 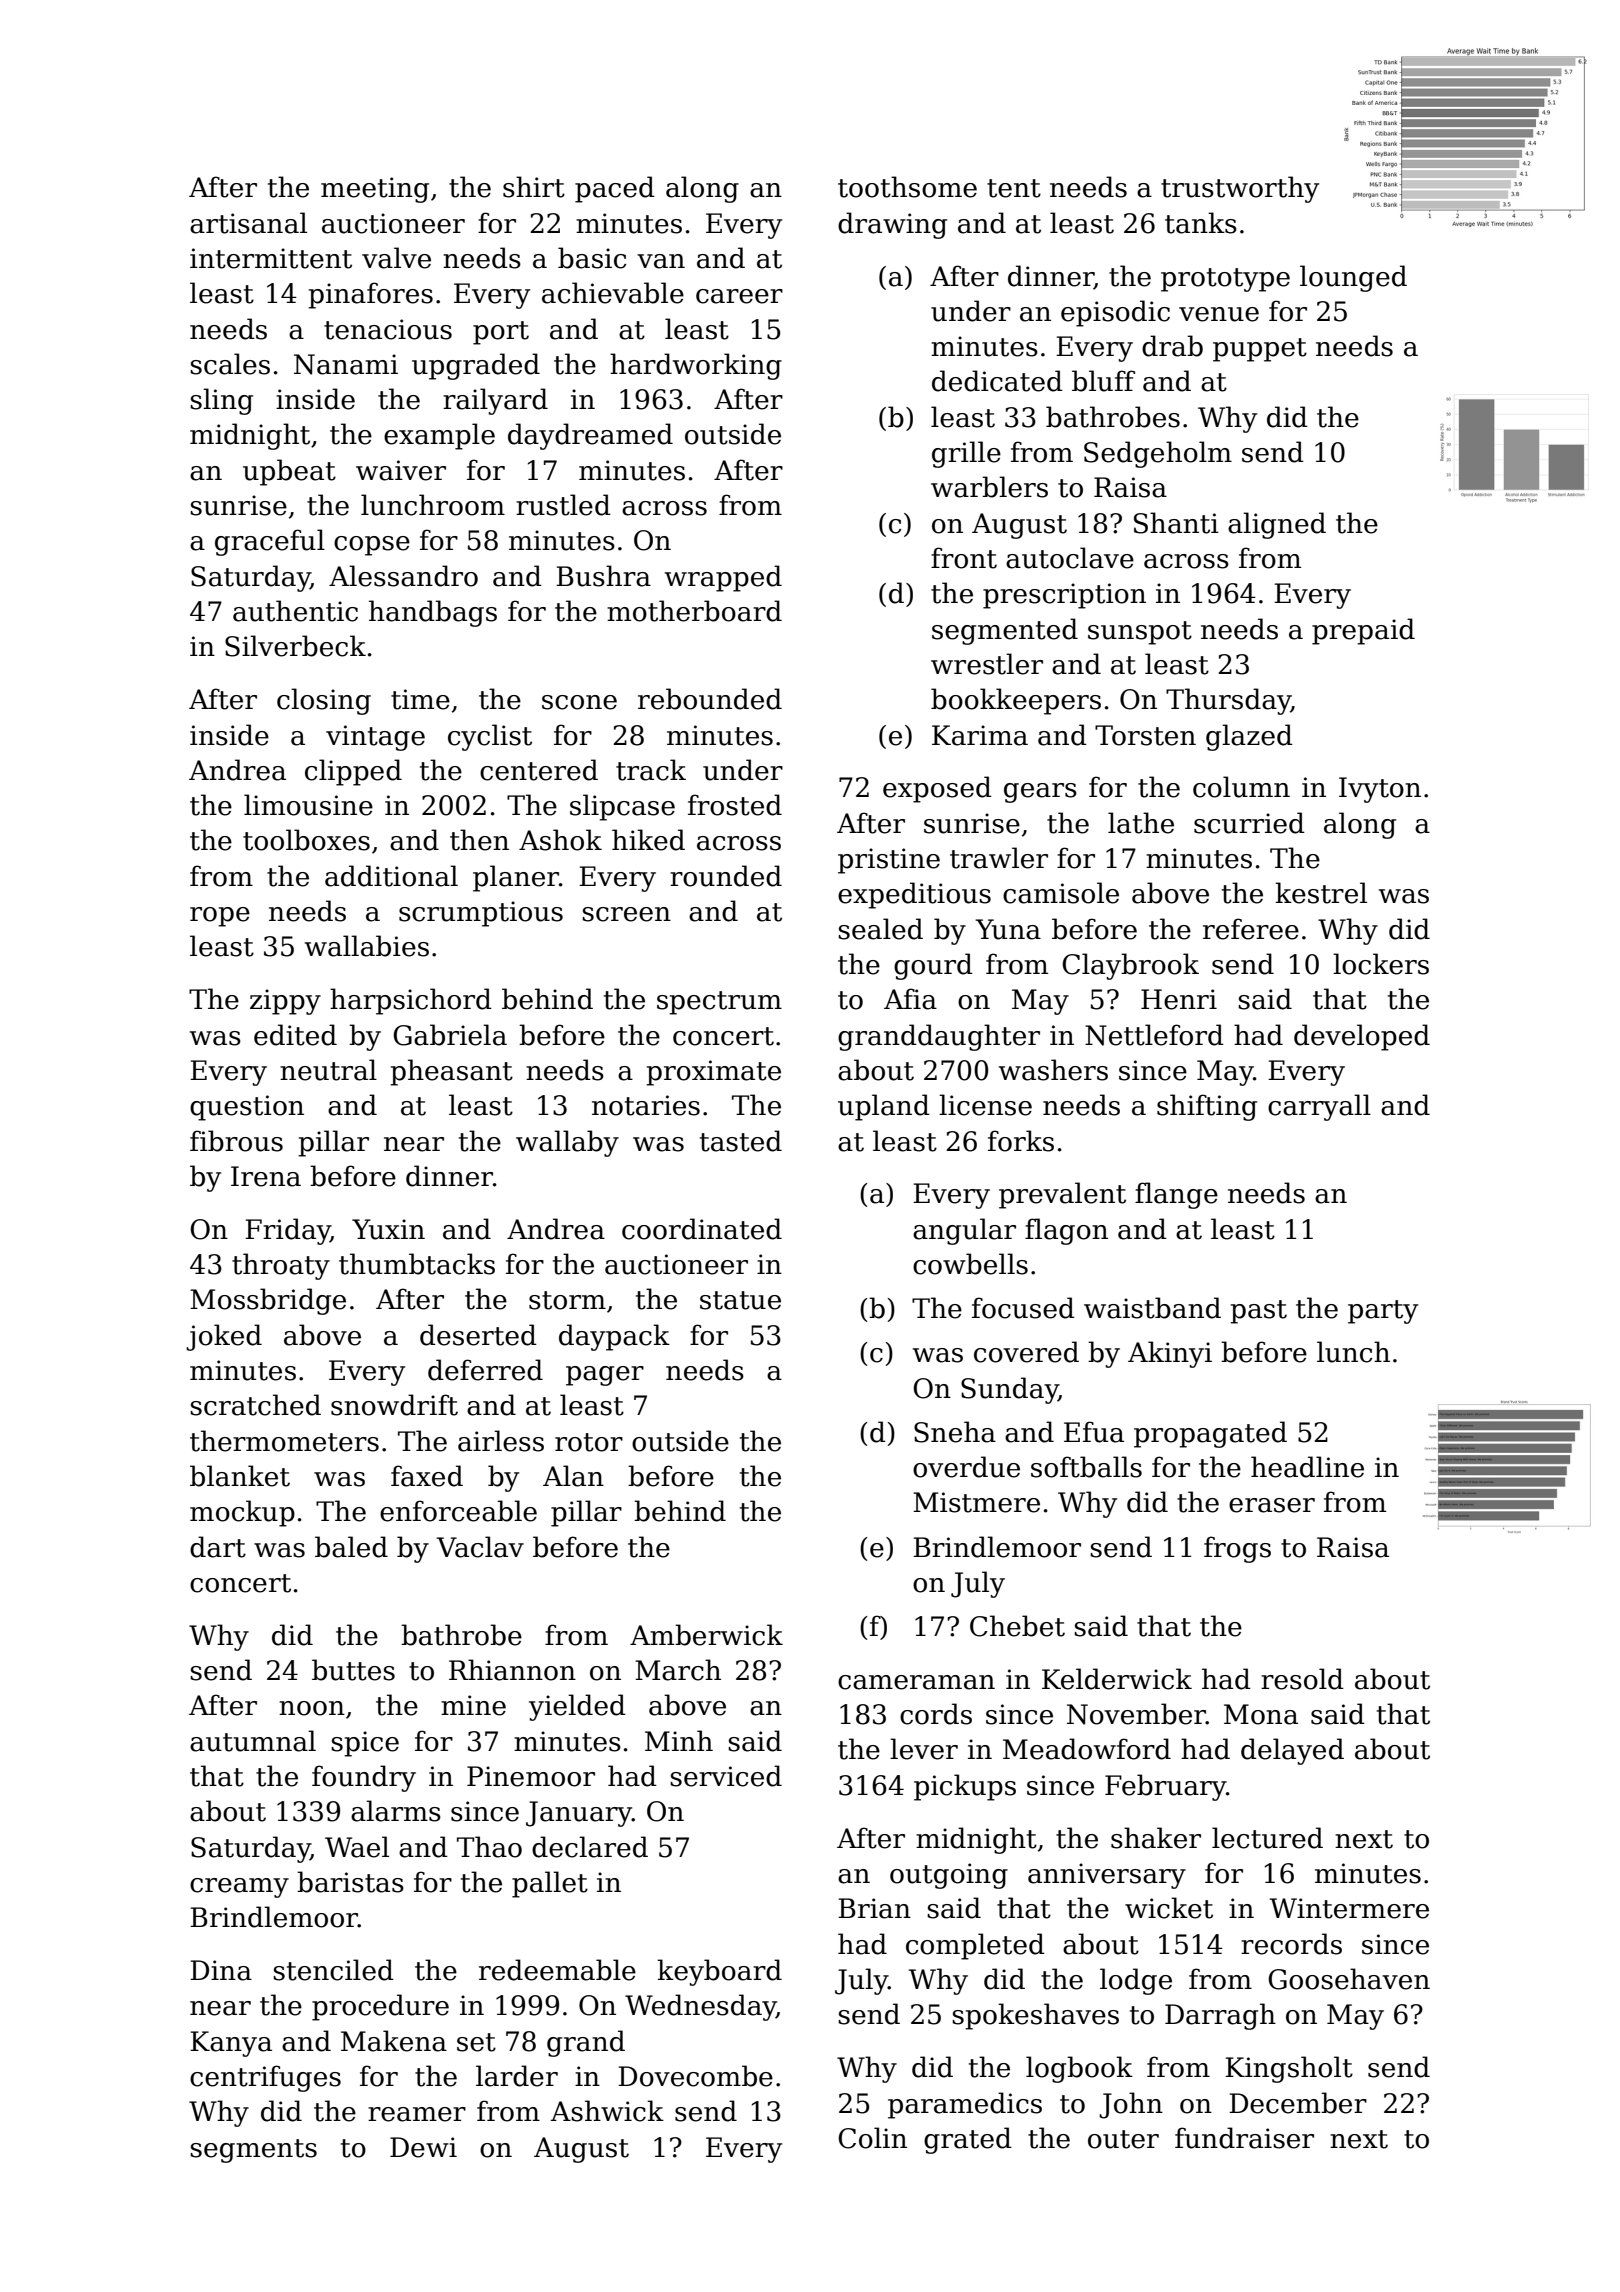 I want to click on fundraiser, so click(x=1244, y=2138).
